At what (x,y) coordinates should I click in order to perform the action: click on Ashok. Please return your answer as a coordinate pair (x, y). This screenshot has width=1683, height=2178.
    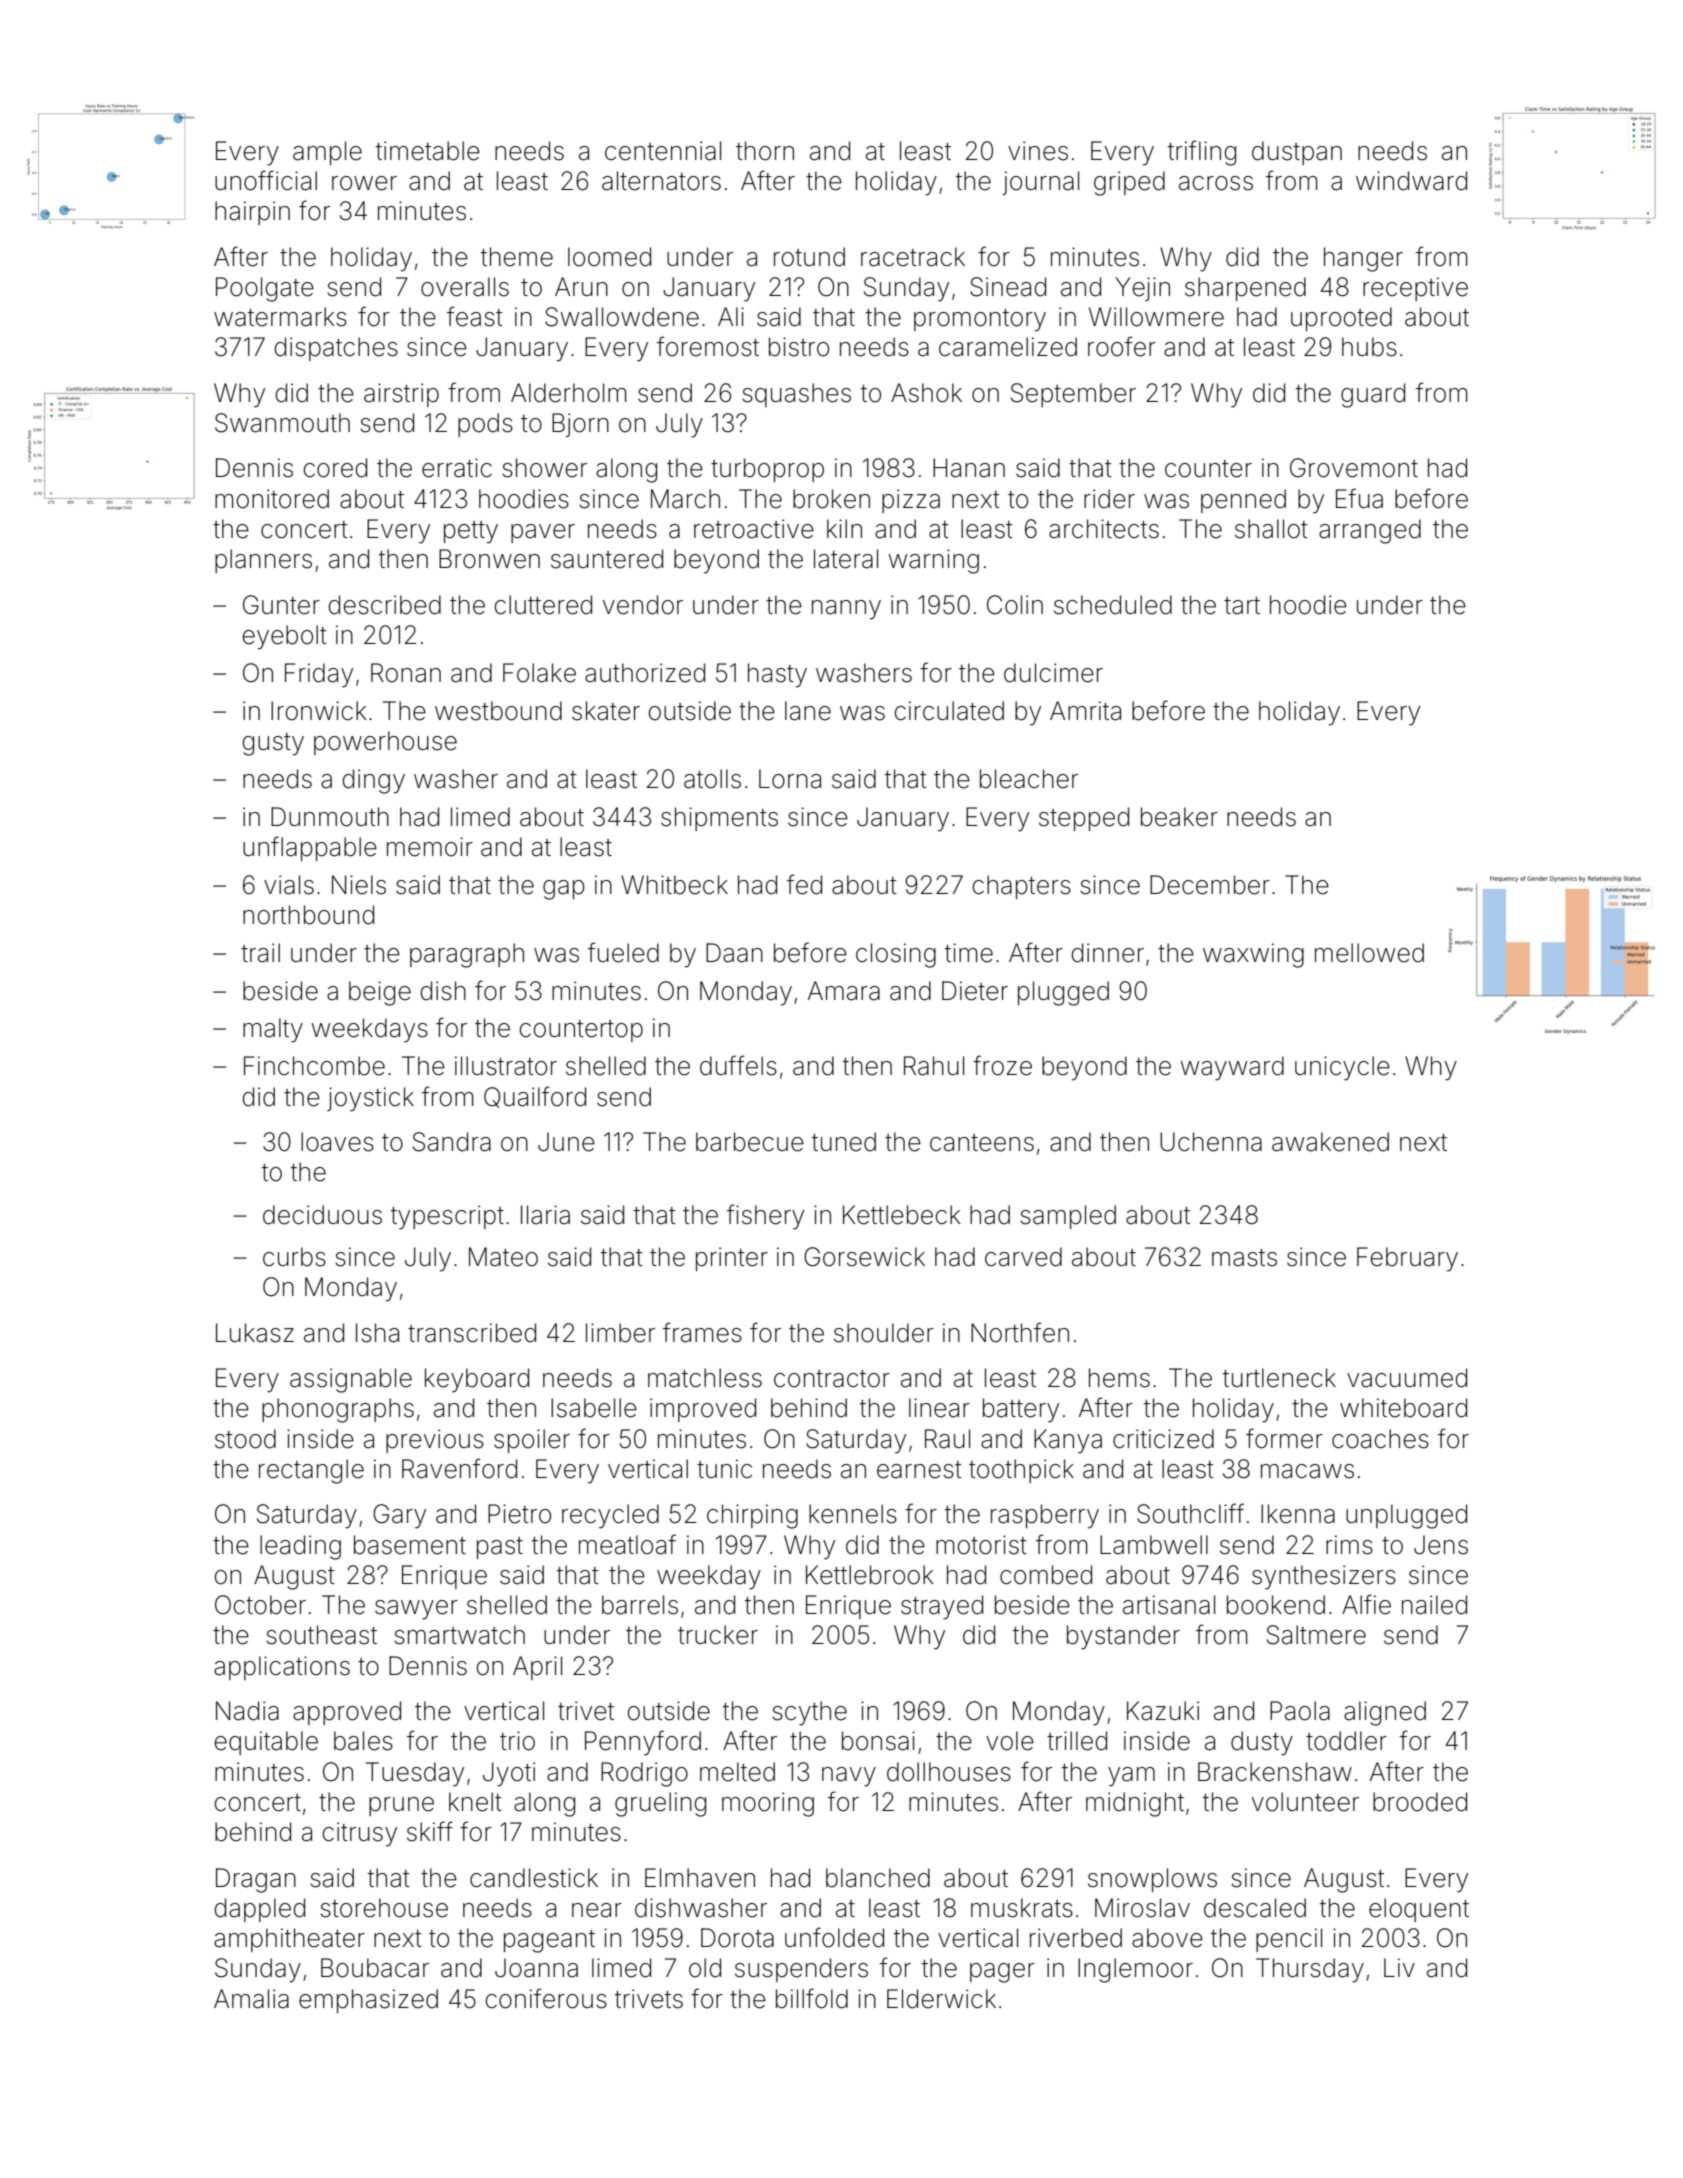
    Looking at the image, I should click on (926, 393).
